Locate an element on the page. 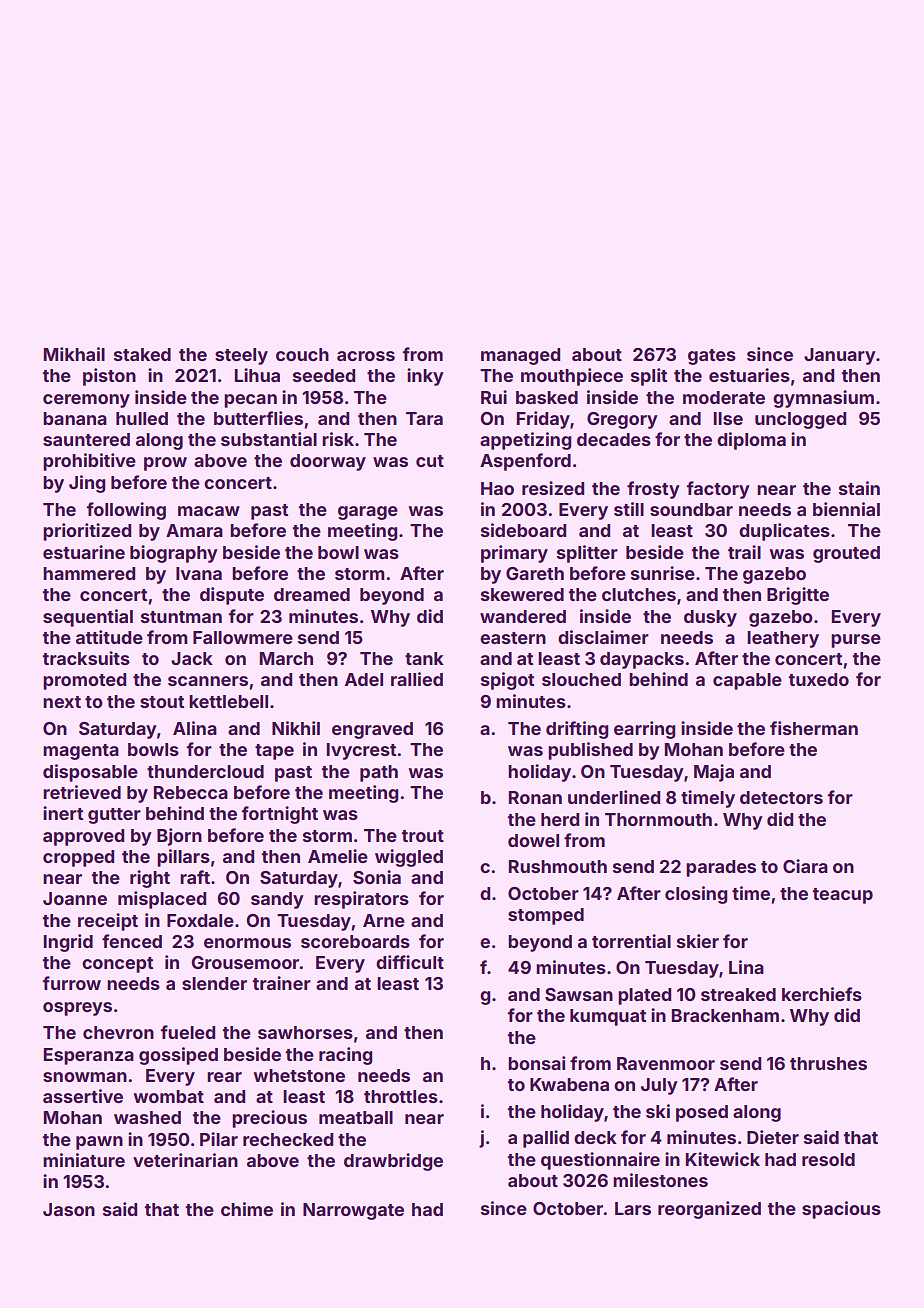  basked is located at coordinates (547, 397).
